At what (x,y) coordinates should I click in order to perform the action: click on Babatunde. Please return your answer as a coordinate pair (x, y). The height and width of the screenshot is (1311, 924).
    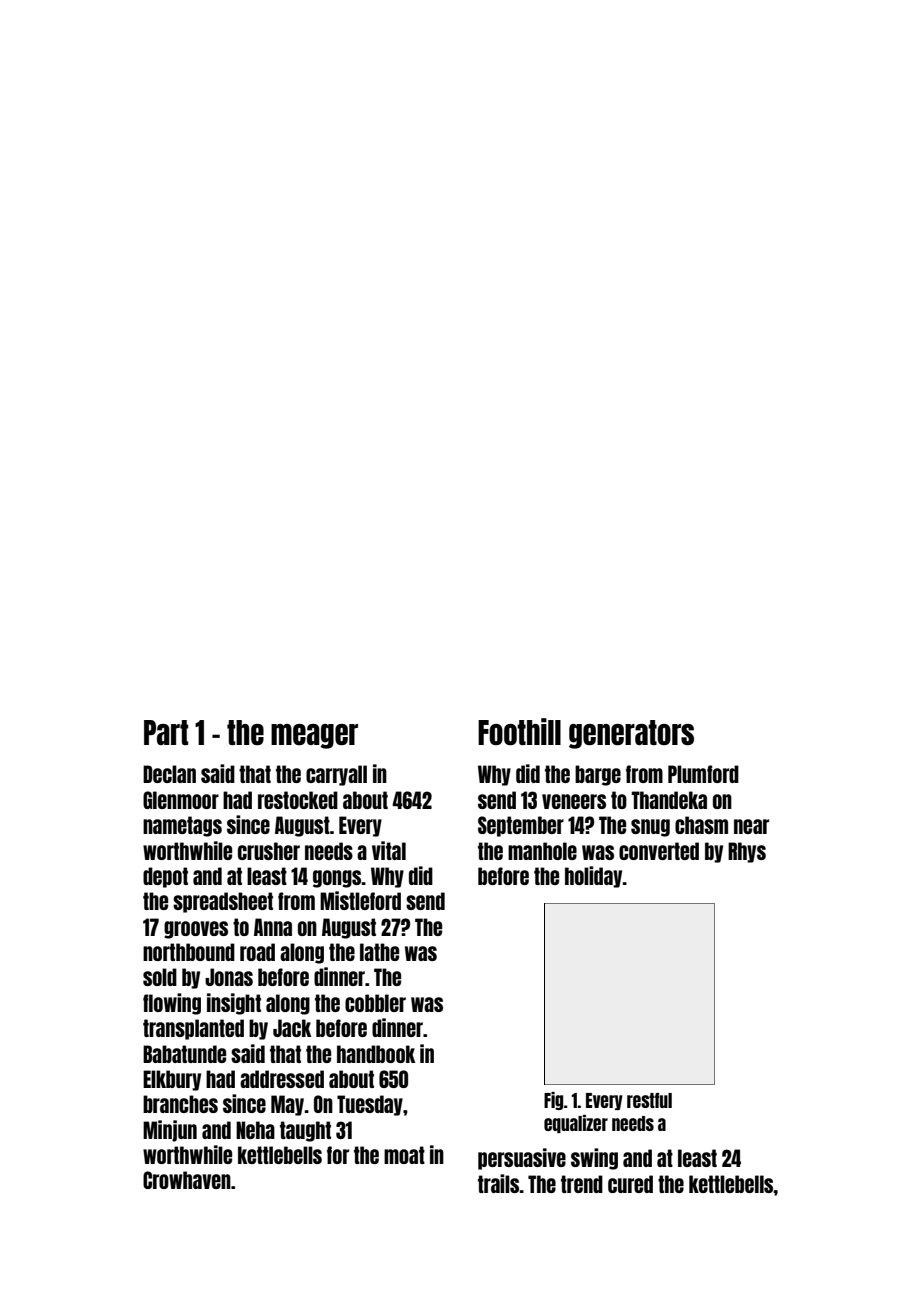
    Looking at the image, I should click on (184, 1054).
